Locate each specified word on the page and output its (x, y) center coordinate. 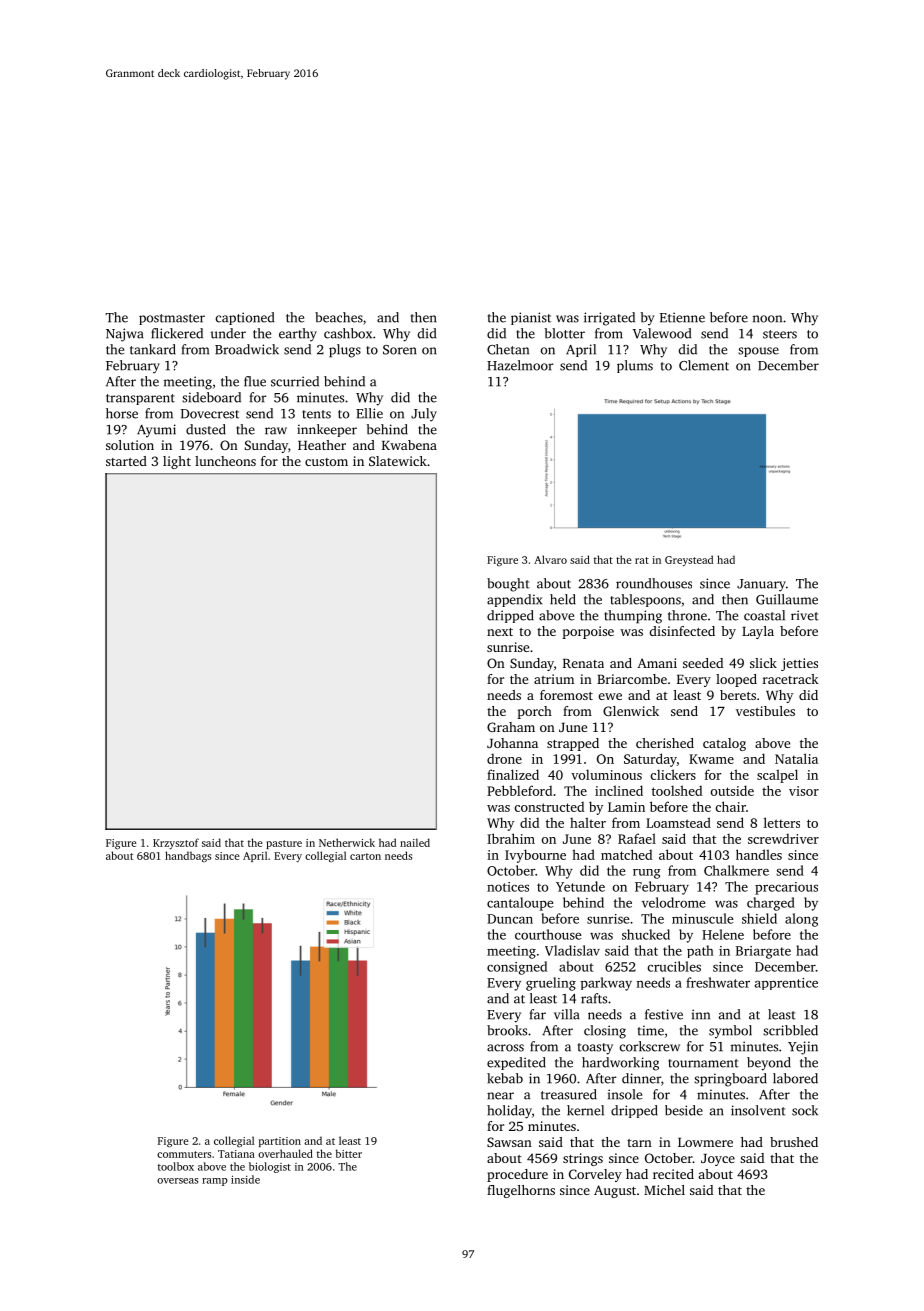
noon (767, 319)
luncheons (225, 461)
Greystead (689, 560)
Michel (664, 1190)
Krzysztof (176, 843)
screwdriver (783, 839)
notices (508, 887)
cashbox (348, 333)
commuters (184, 1154)
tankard (153, 349)
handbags (188, 856)
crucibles (674, 966)
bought (508, 585)
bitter (349, 1153)
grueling (551, 984)
